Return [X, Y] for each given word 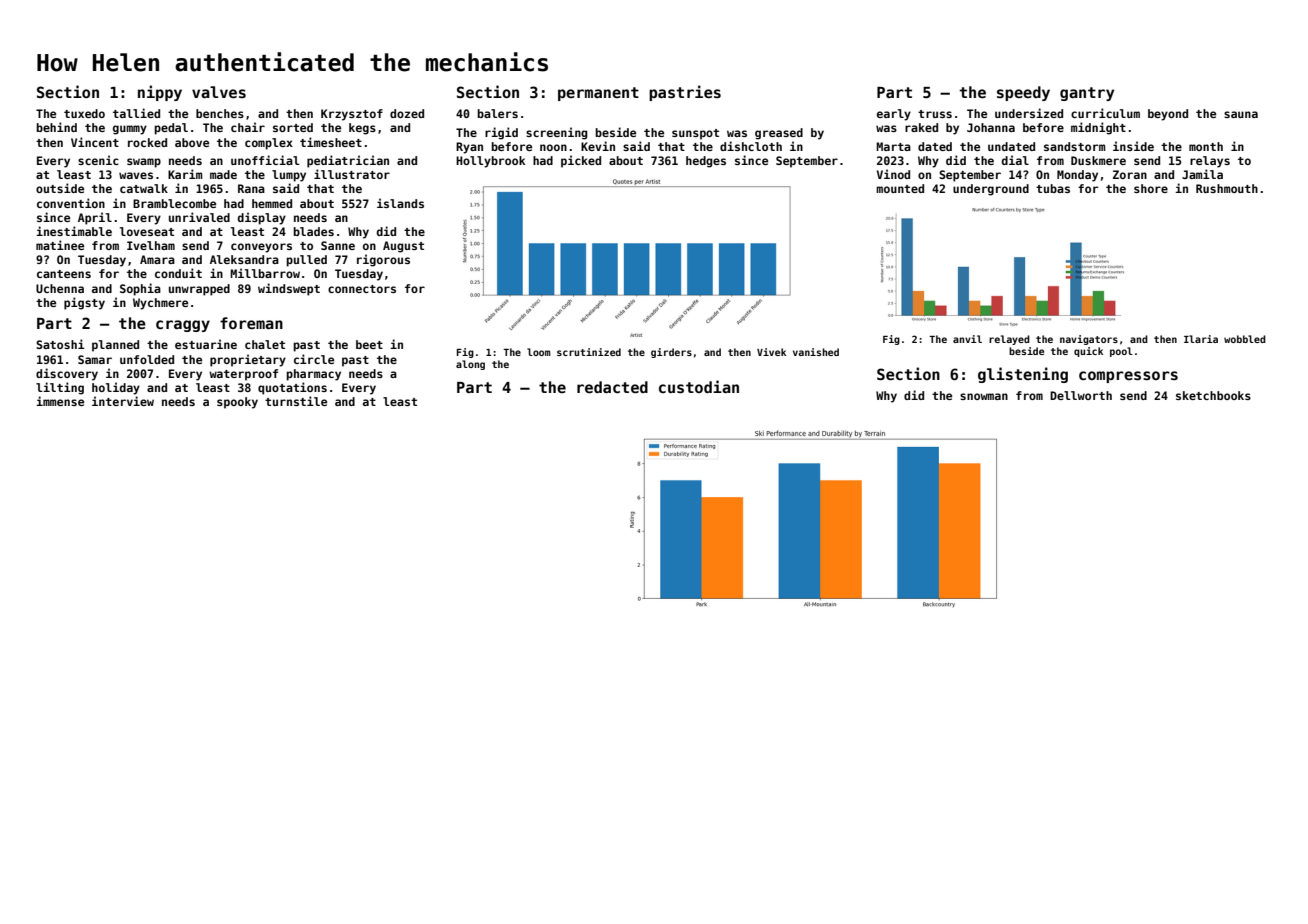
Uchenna [60, 288]
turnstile [296, 401]
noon [553, 147]
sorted [293, 127]
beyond [1168, 115]
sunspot [695, 134]
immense [60, 401]
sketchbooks [1213, 395]
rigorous [383, 260]
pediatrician [348, 161]
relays [1210, 162]
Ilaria [1201, 339]
